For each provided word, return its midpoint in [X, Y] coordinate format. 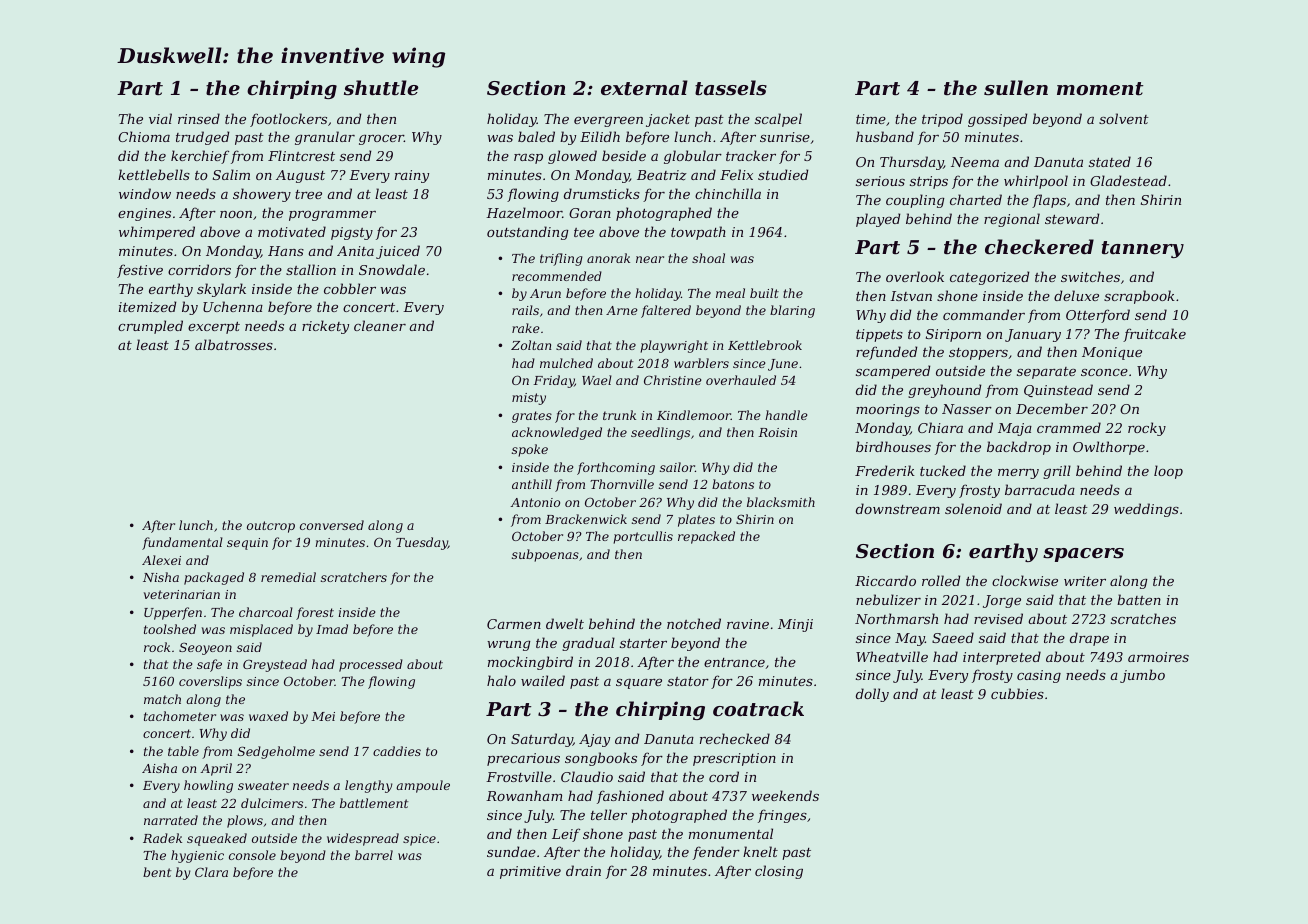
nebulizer [888, 600]
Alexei [161, 560]
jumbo [1142, 676]
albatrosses [234, 344]
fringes [782, 816]
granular [325, 138]
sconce [1104, 372]
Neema [975, 162]
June [783, 365]
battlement [374, 803]
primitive [530, 872]
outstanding [528, 233]
